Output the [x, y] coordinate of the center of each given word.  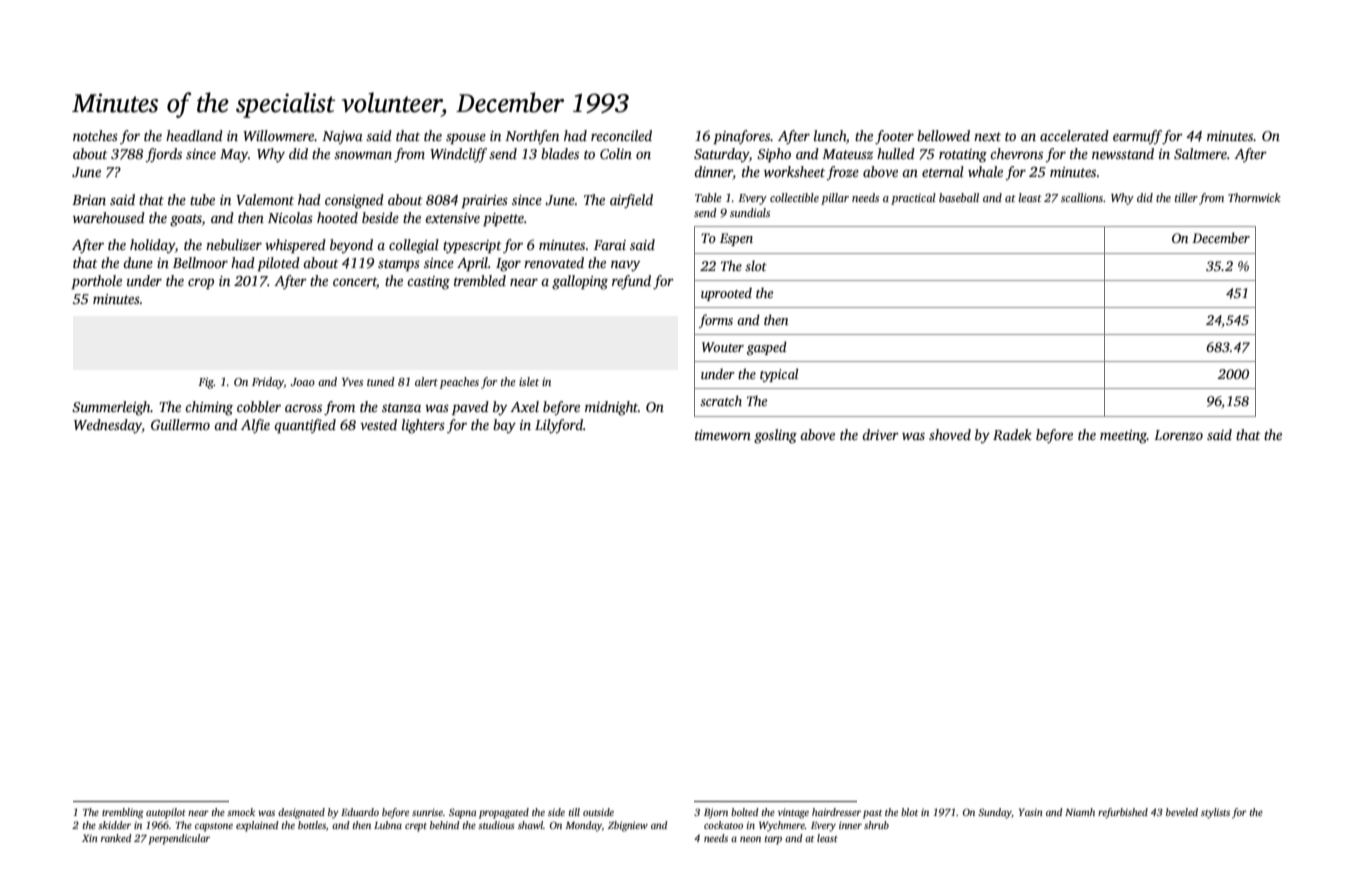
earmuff [1137, 137]
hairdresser [836, 812]
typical [779, 375]
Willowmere [279, 135]
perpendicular [179, 839]
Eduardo [360, 812]
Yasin [1031, 812]
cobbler [259, 406]
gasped [767, 348]
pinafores [741, 137]
